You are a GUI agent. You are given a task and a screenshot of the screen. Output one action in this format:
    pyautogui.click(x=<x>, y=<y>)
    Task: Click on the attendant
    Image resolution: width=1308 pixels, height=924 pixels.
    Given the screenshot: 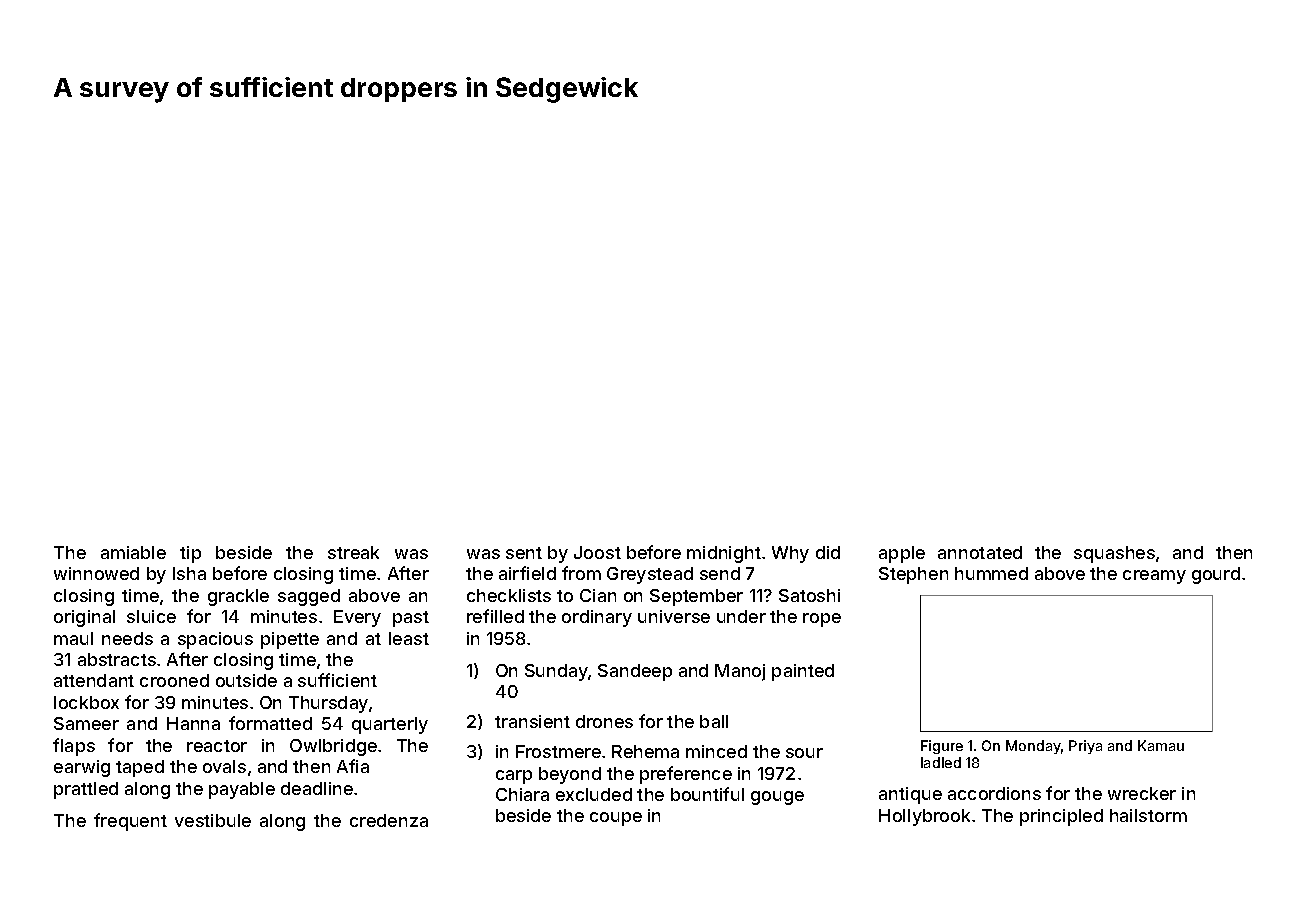 What is the action you would take?
    pyautogui.click(x=94, y=680)
